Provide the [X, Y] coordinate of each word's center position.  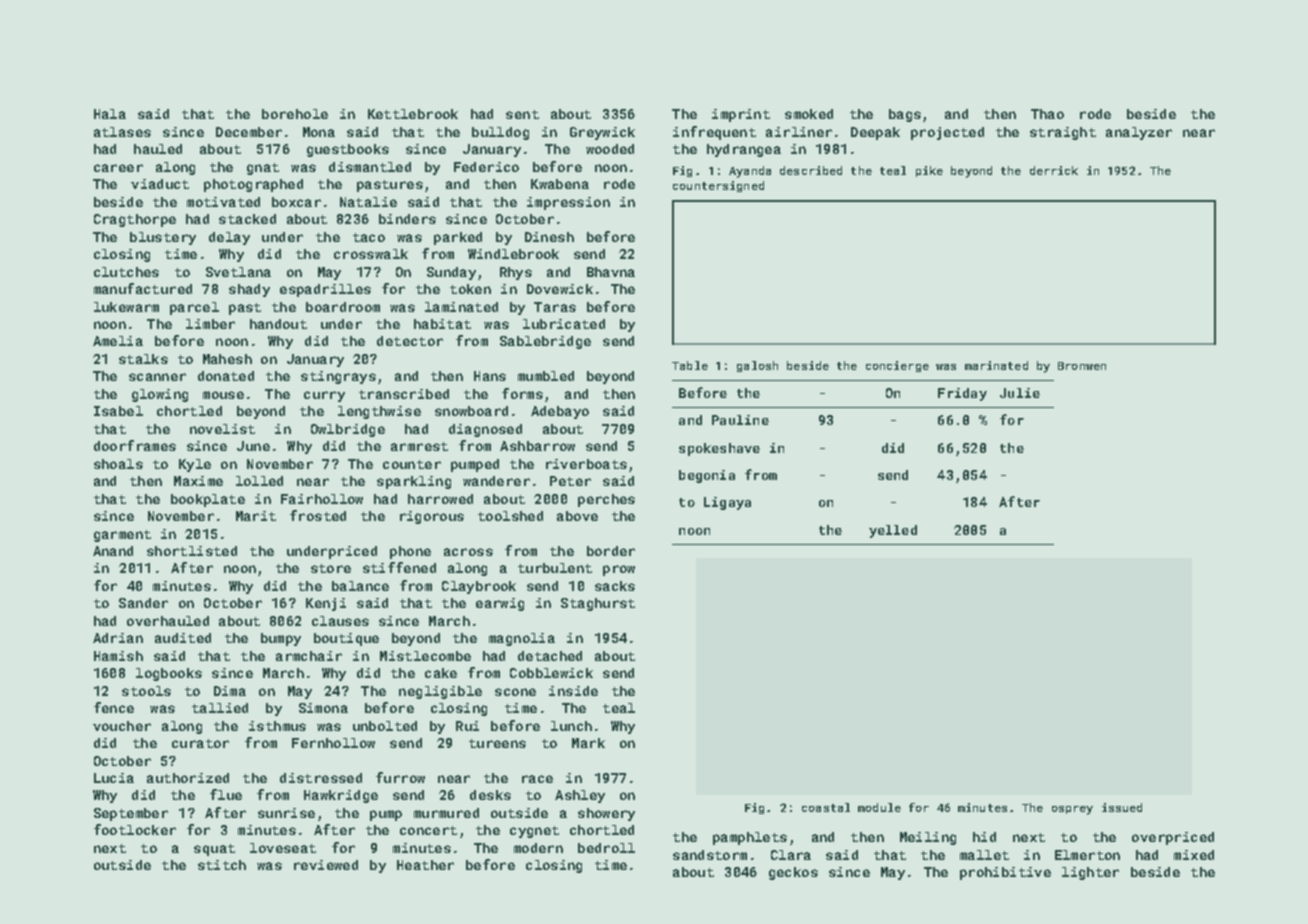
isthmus [277, 726]
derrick [1054, 170]
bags [905, 115]
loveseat [283, 848]
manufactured [143, 288]
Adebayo [560, 412]
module [879, 807]
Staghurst [598, 604]
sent [522, 114]
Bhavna [611, 272]
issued [1122, 807]
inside [573, 691]
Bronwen [1082, 366]
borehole [295, 114]
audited [183, 638]
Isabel [118, 411]
